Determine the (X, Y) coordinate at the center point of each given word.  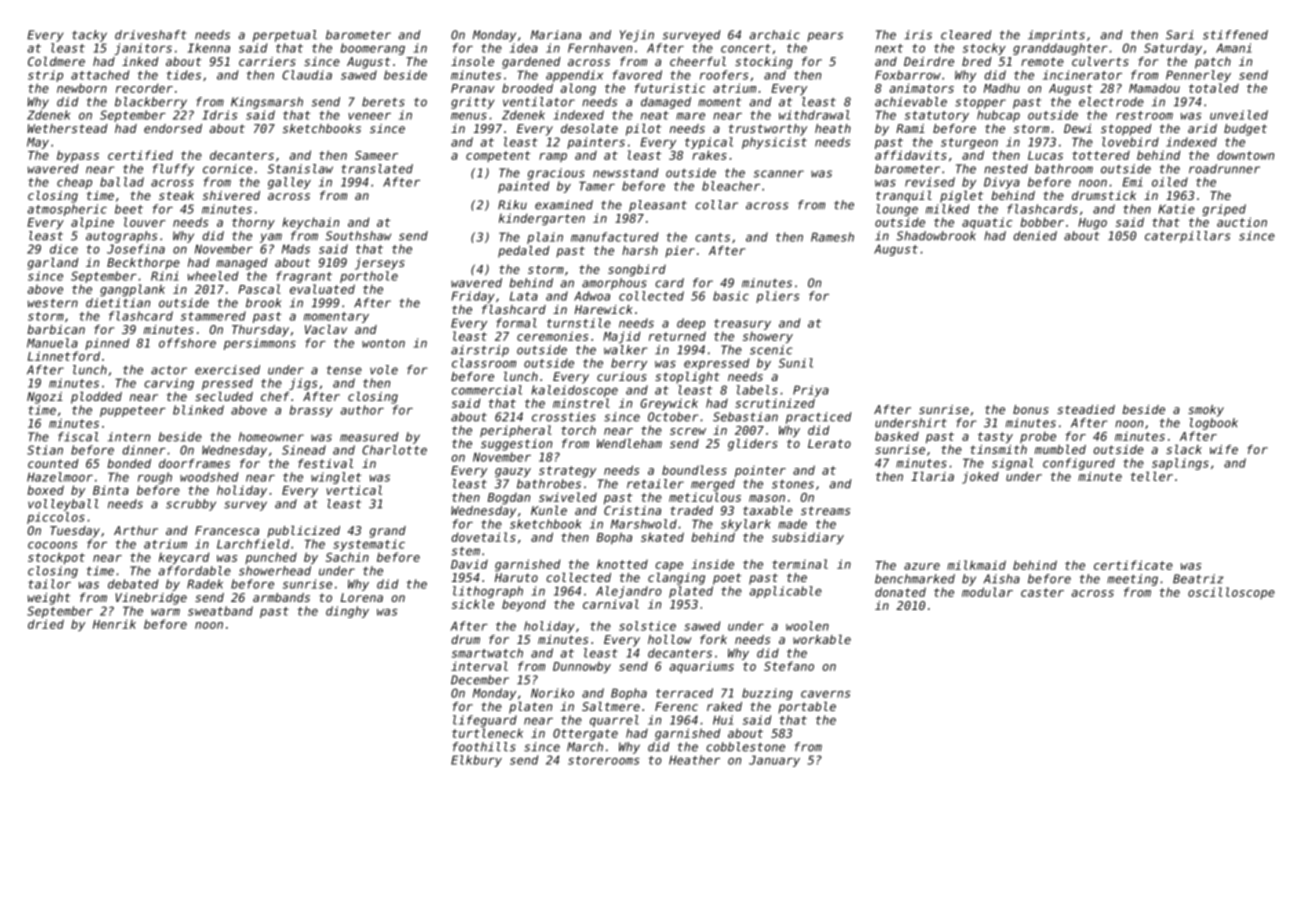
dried (46, 624)
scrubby (191, 505)
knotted (622, 564)
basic (731, 296)
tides (184, 75)
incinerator (1082, 75)
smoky (1206, 411)
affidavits (911, 155)
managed (242, 264)
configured (1079, 464)
